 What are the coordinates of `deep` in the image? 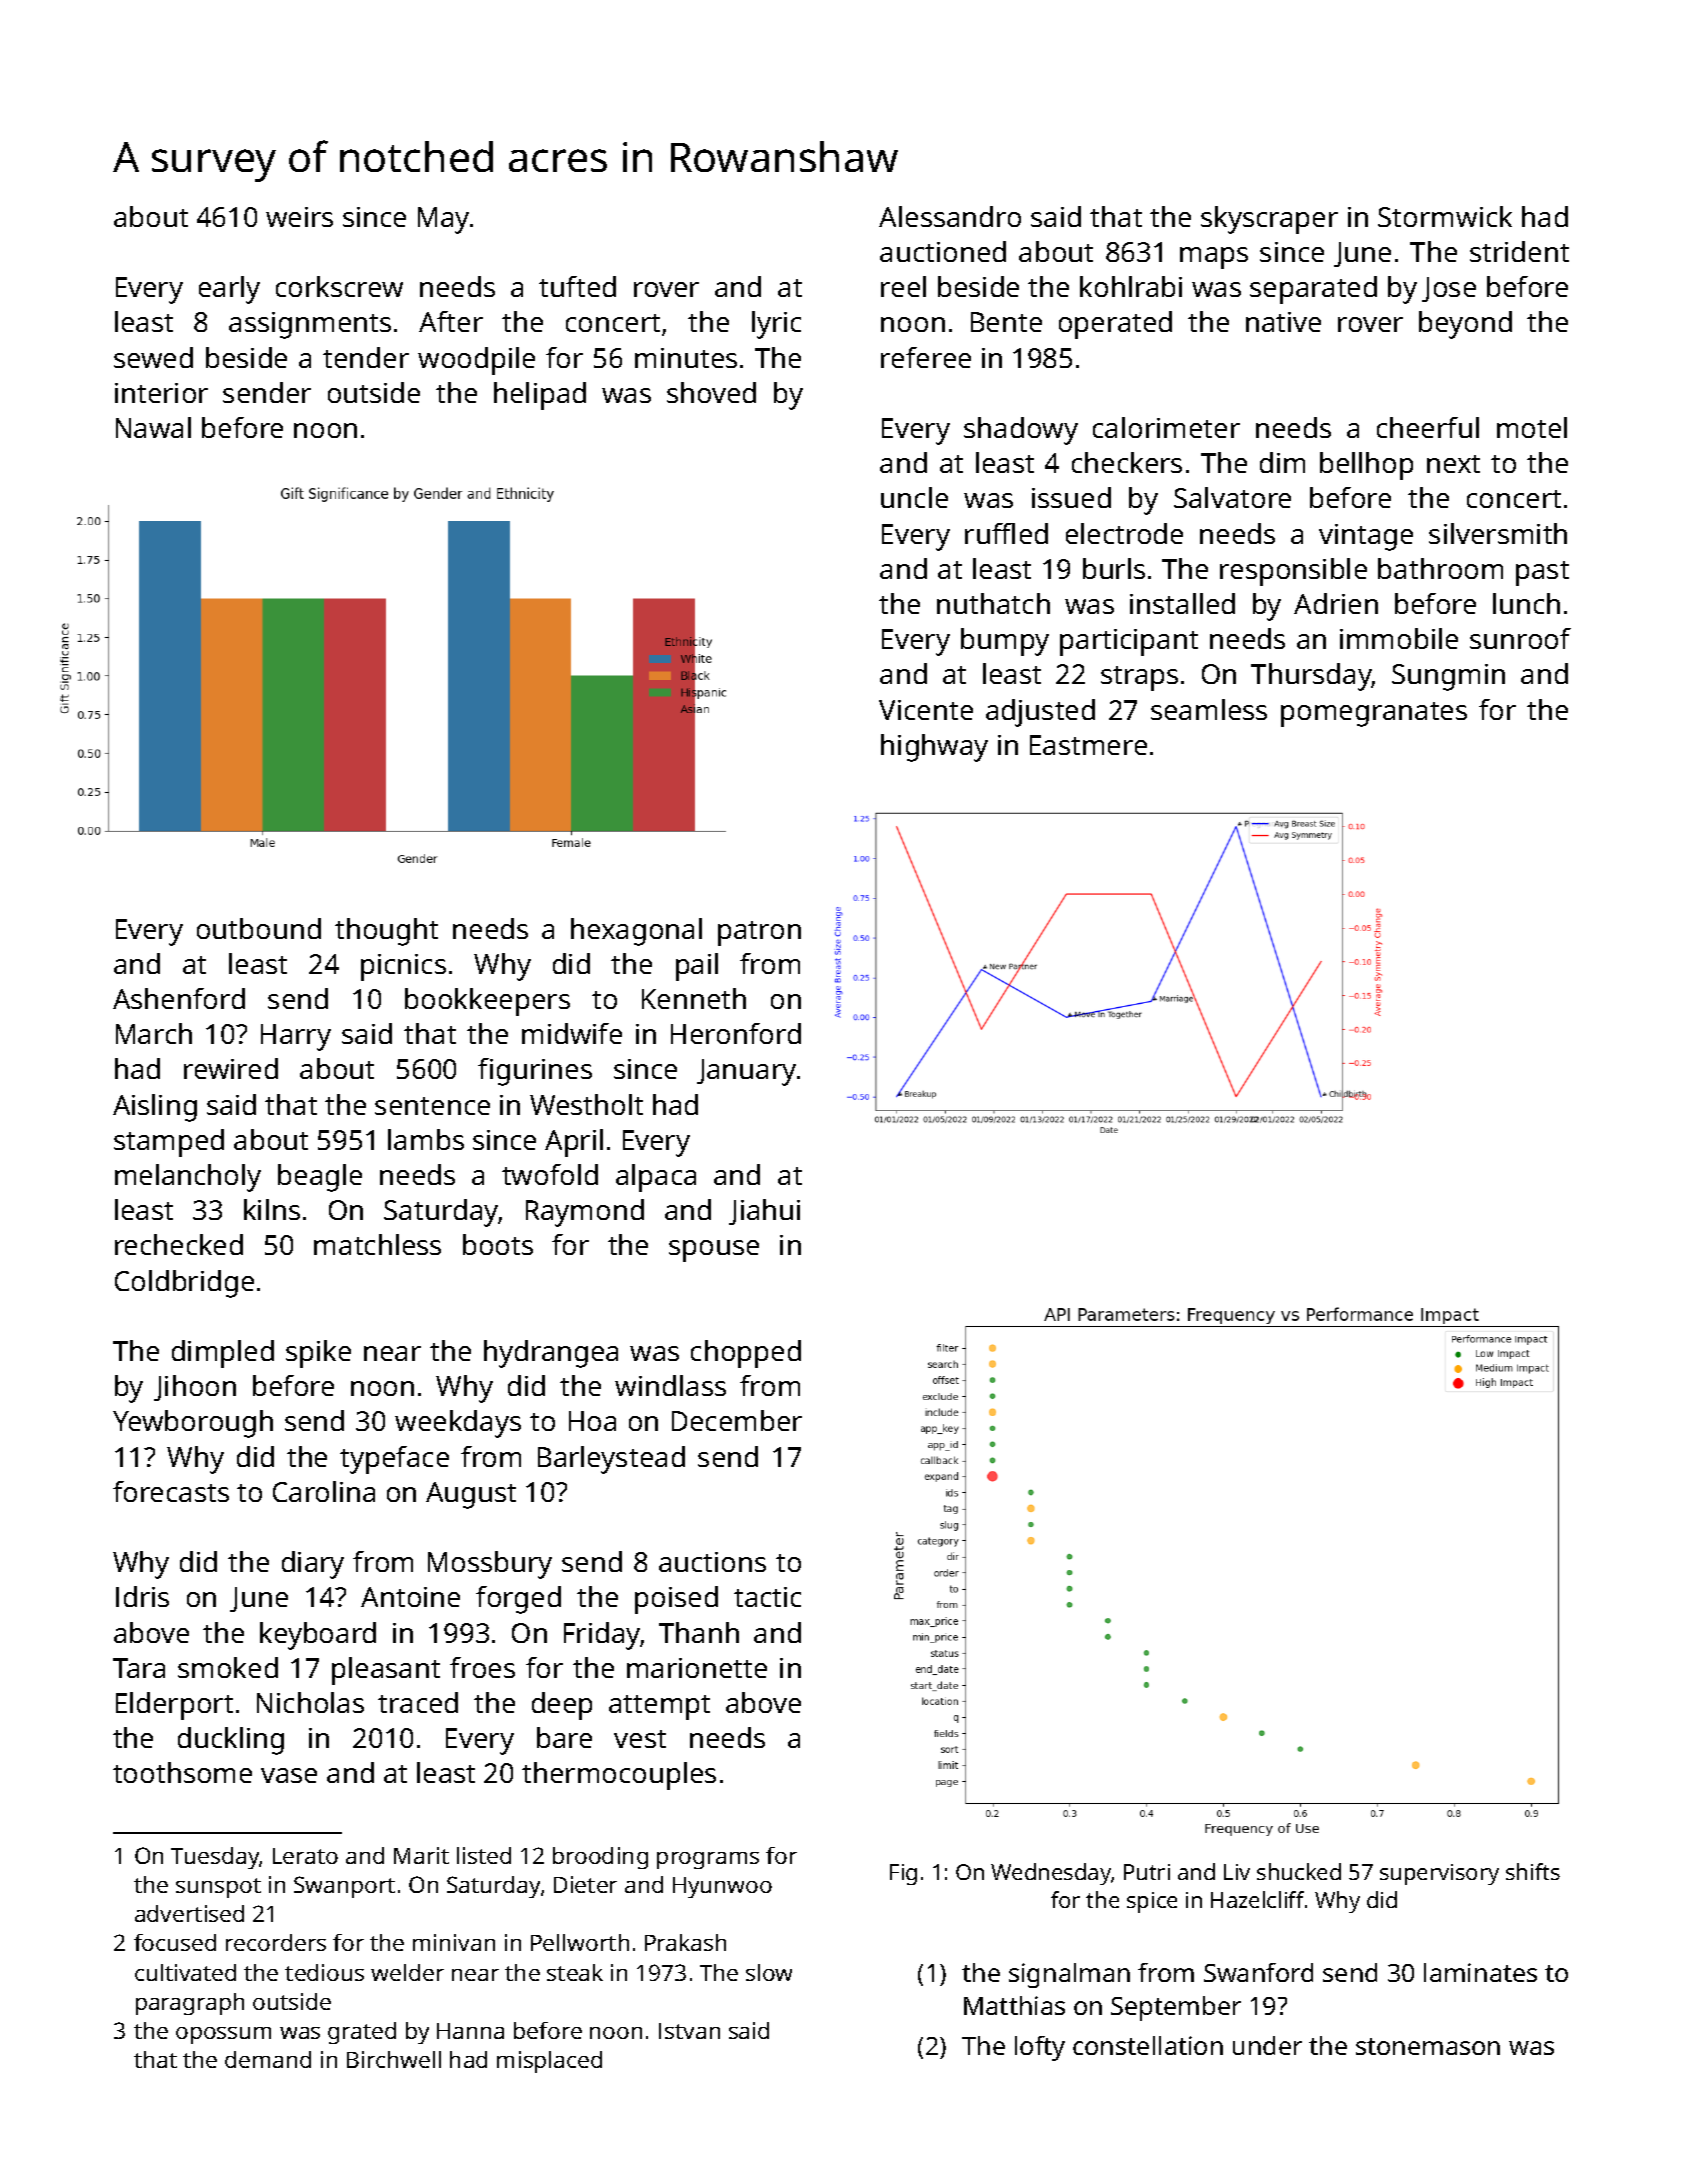 It's located at (562, 1706).
